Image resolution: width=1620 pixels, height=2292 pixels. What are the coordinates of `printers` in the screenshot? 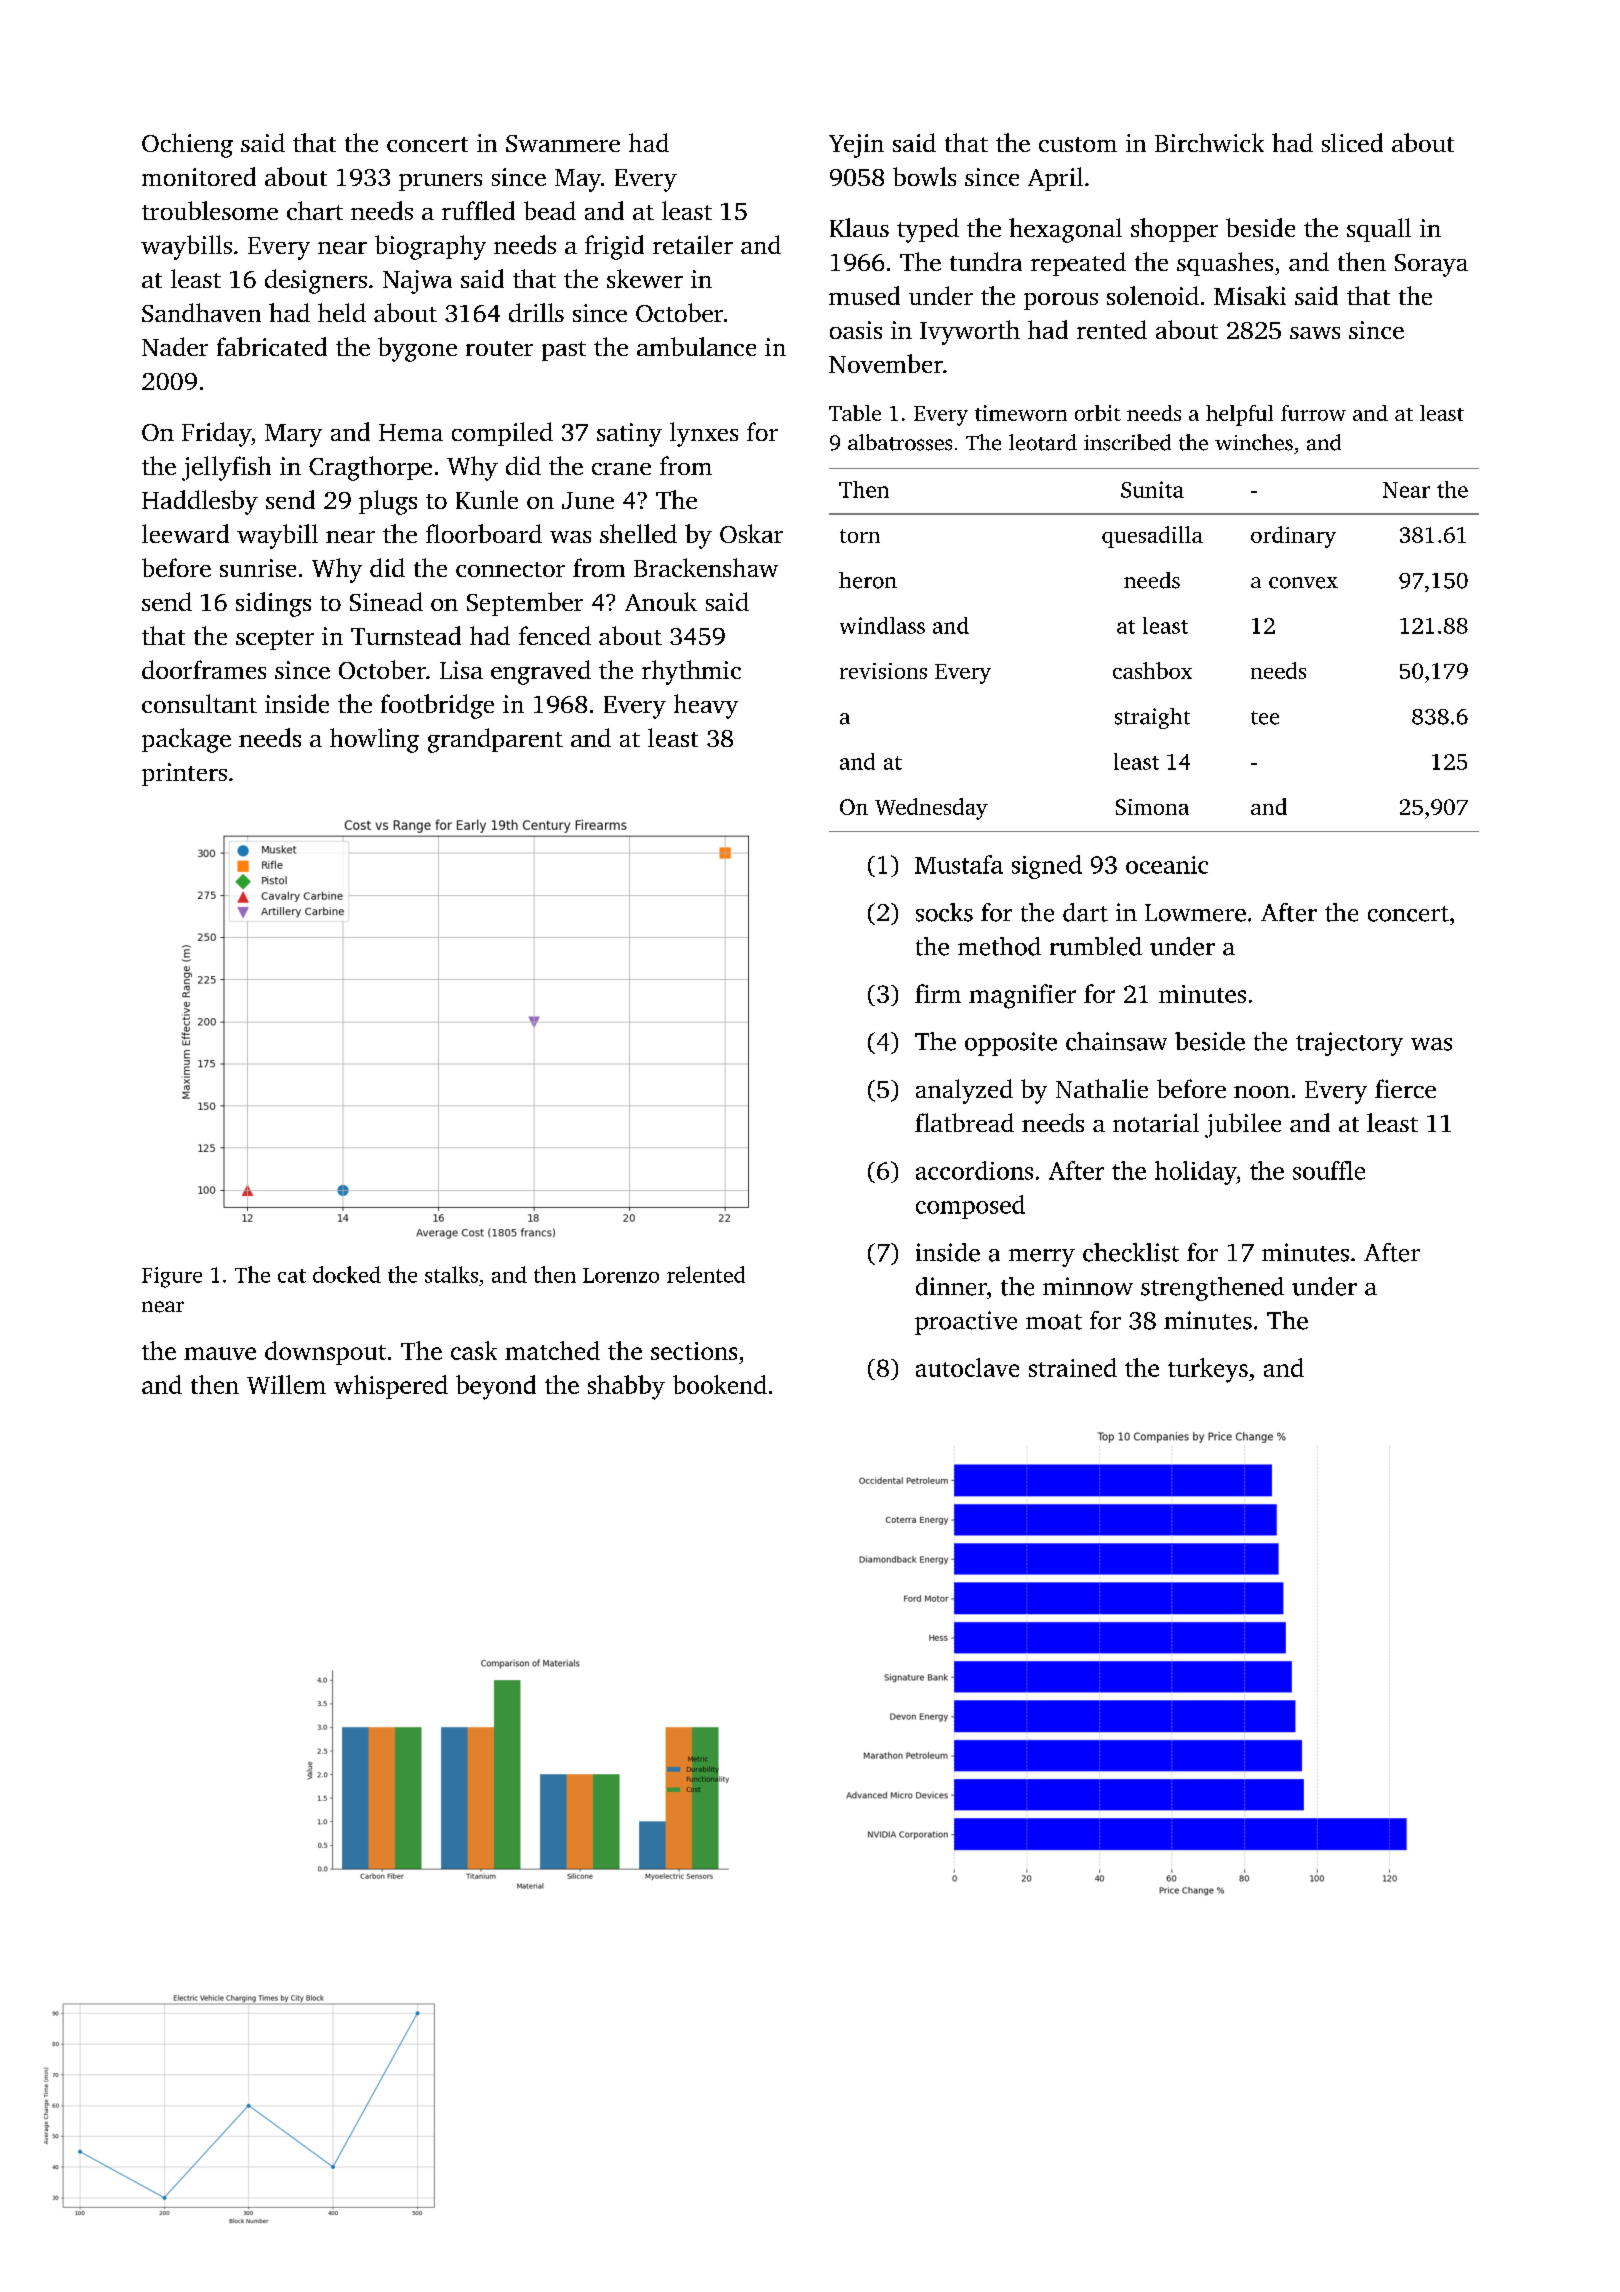 It's located at (184, 774).
